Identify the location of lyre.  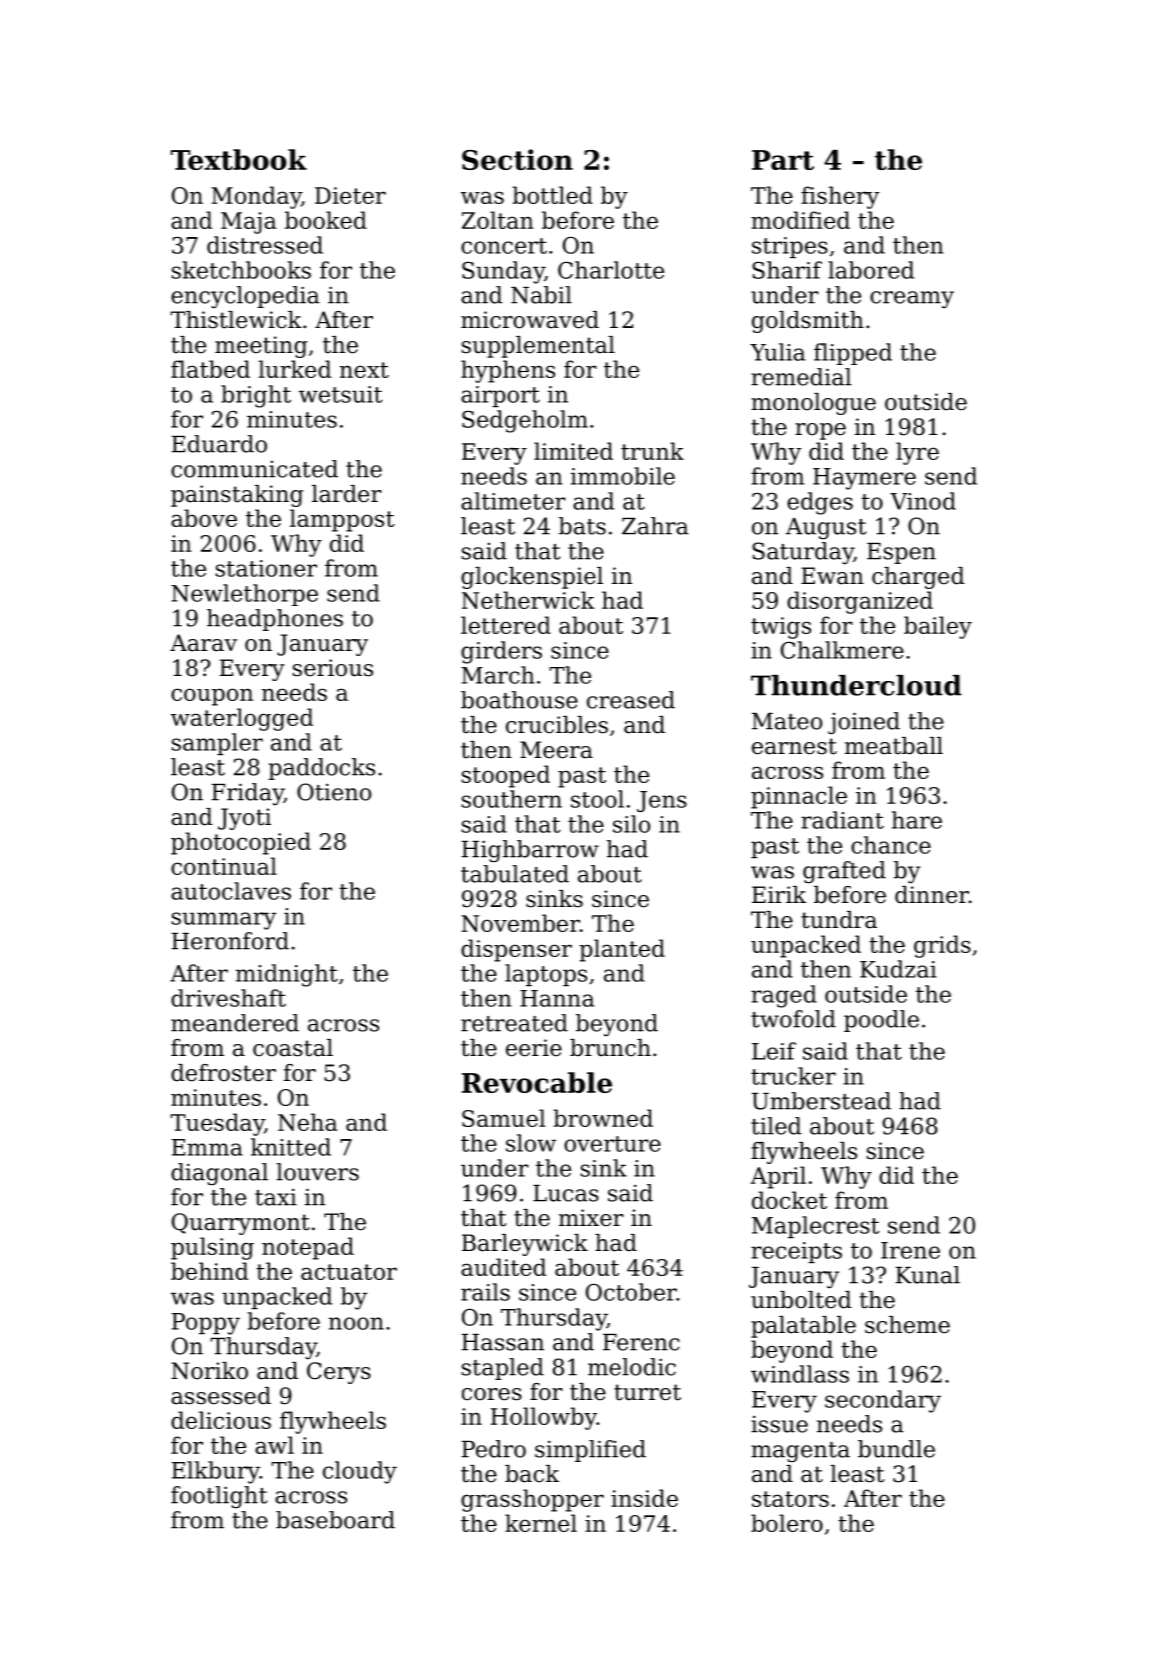
(917, 453).
